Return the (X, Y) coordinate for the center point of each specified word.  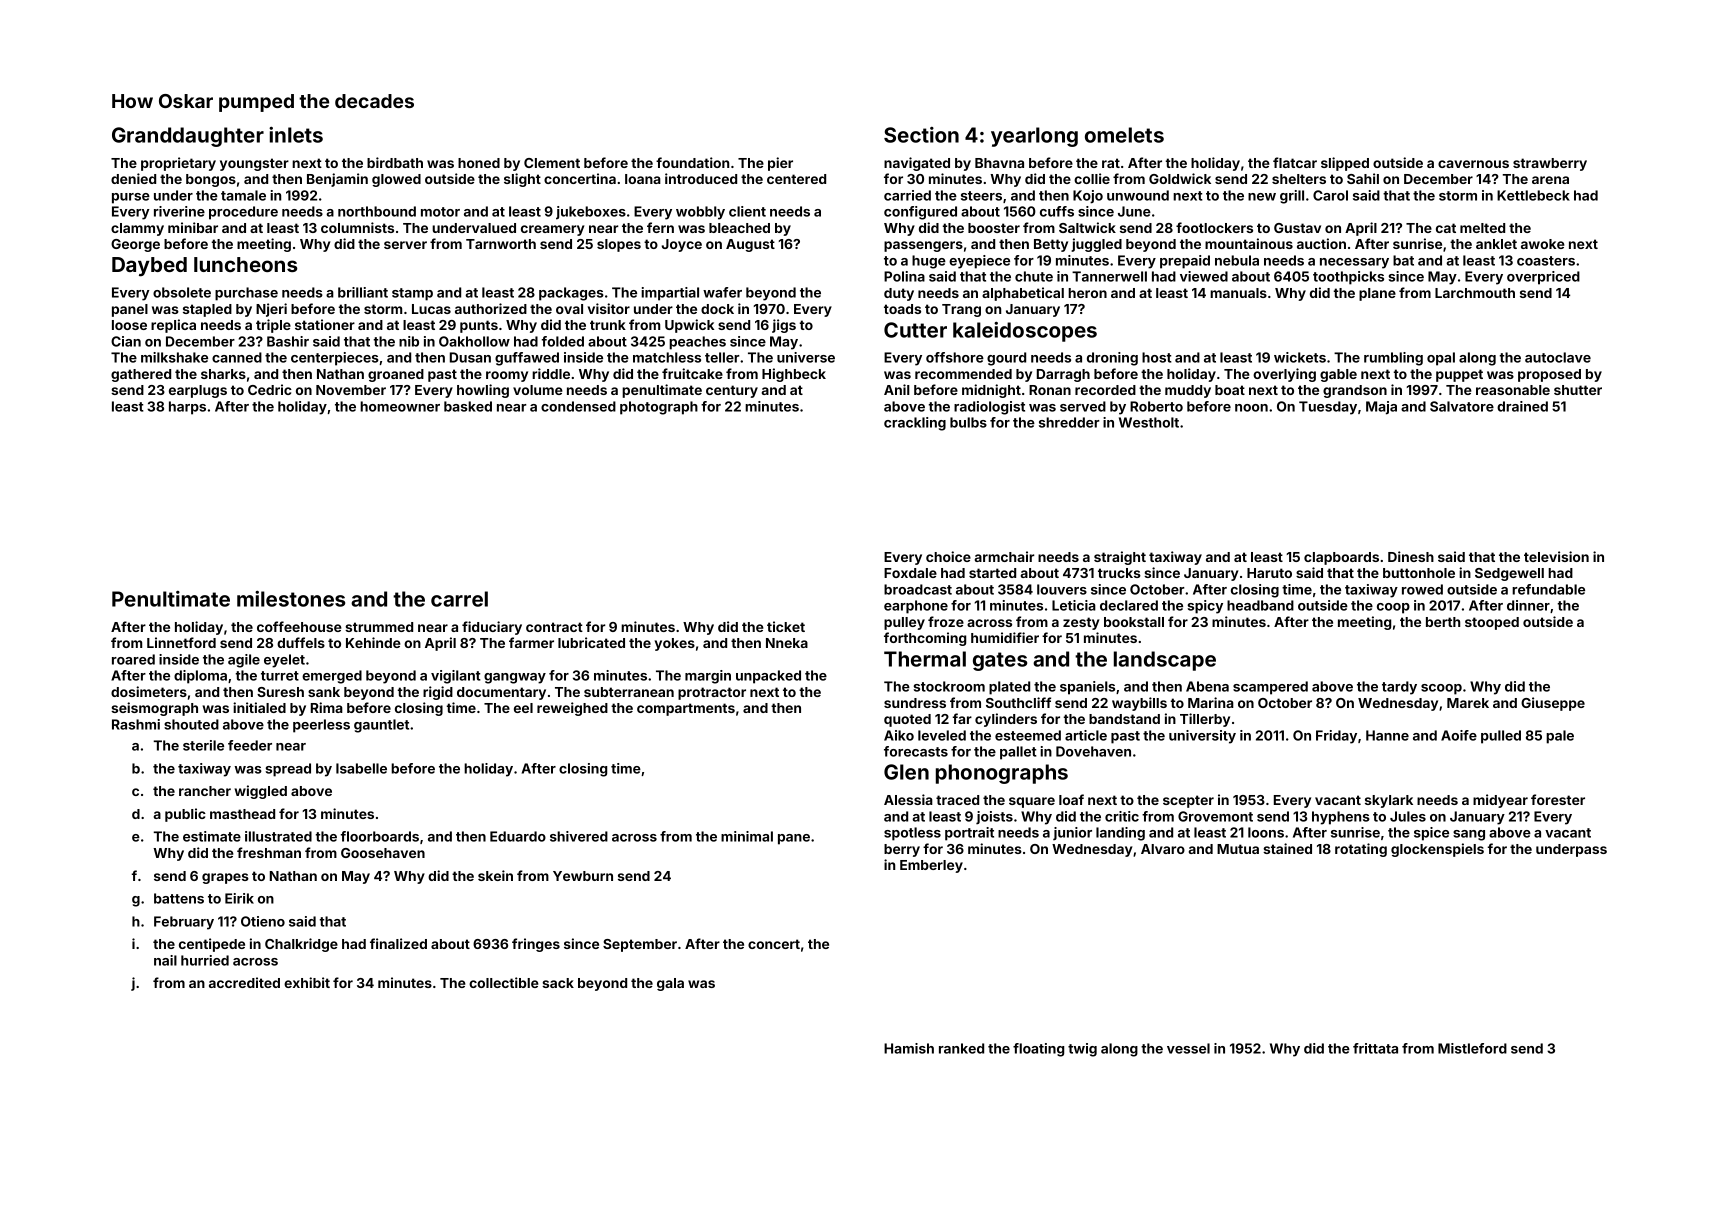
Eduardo (518, 836)
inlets (296, 135)
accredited (244, 982)
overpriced (1543, 278)
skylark (1389, 801)
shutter (1578, 390)
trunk (608, 325)
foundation (692, 162)
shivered (579, 836)
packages (571, 294)
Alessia (908, 799)
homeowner (400, 406)
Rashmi (136, 724)
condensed (578, 406)
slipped (1345, 164)
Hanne (1387, 735)
